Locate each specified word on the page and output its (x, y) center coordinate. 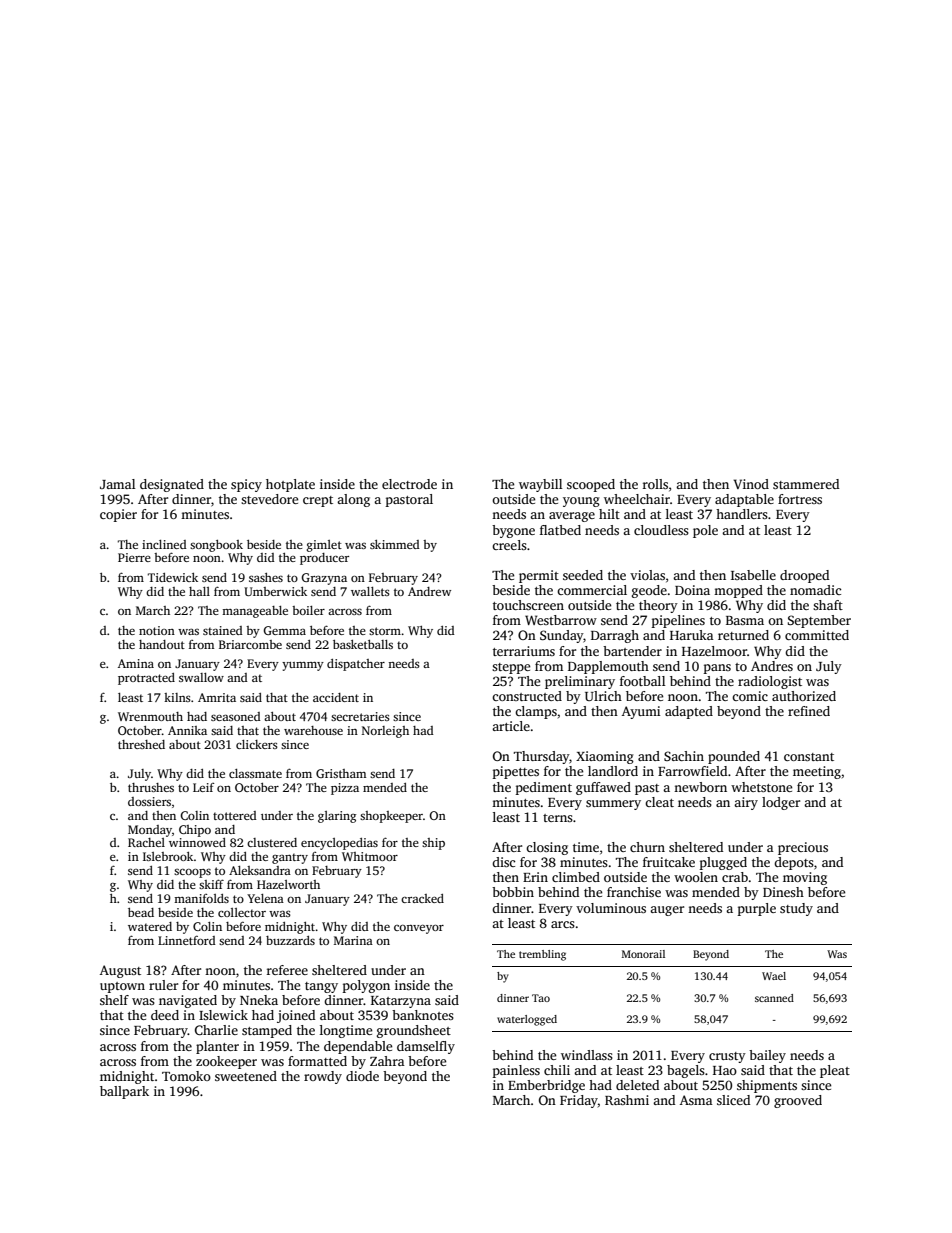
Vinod (751, 484)
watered (150, 926)
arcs (563, 924)
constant (809, 757)
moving (805, 878)
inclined (164, 544)
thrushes (151, 787)
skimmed (395, 544)
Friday (579, 1101)
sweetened (246, 1076)
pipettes (516, 772)
